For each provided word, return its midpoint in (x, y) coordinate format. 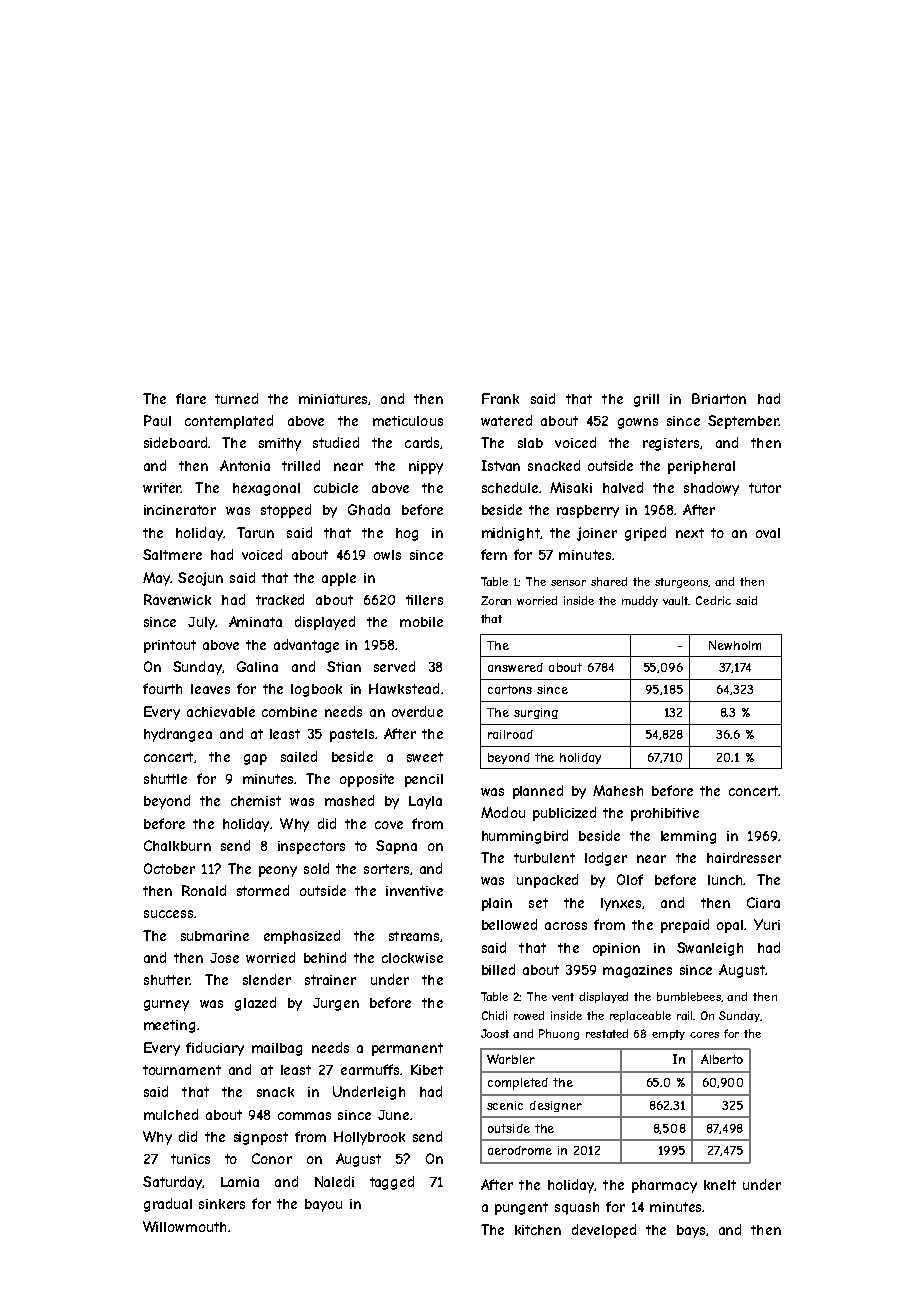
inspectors (311, 847)
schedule (510, 487)
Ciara (763, 902)
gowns (638, 423)
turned (236, 398)
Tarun (255, 532)
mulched (171, 1114)
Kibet (427, 1069)
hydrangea (178, 735)
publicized (564, 814)
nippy (426, 467)
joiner (597, 534)
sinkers (222, 1204)
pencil (424, 780)
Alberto (722, 1059)
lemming (688, 837)
